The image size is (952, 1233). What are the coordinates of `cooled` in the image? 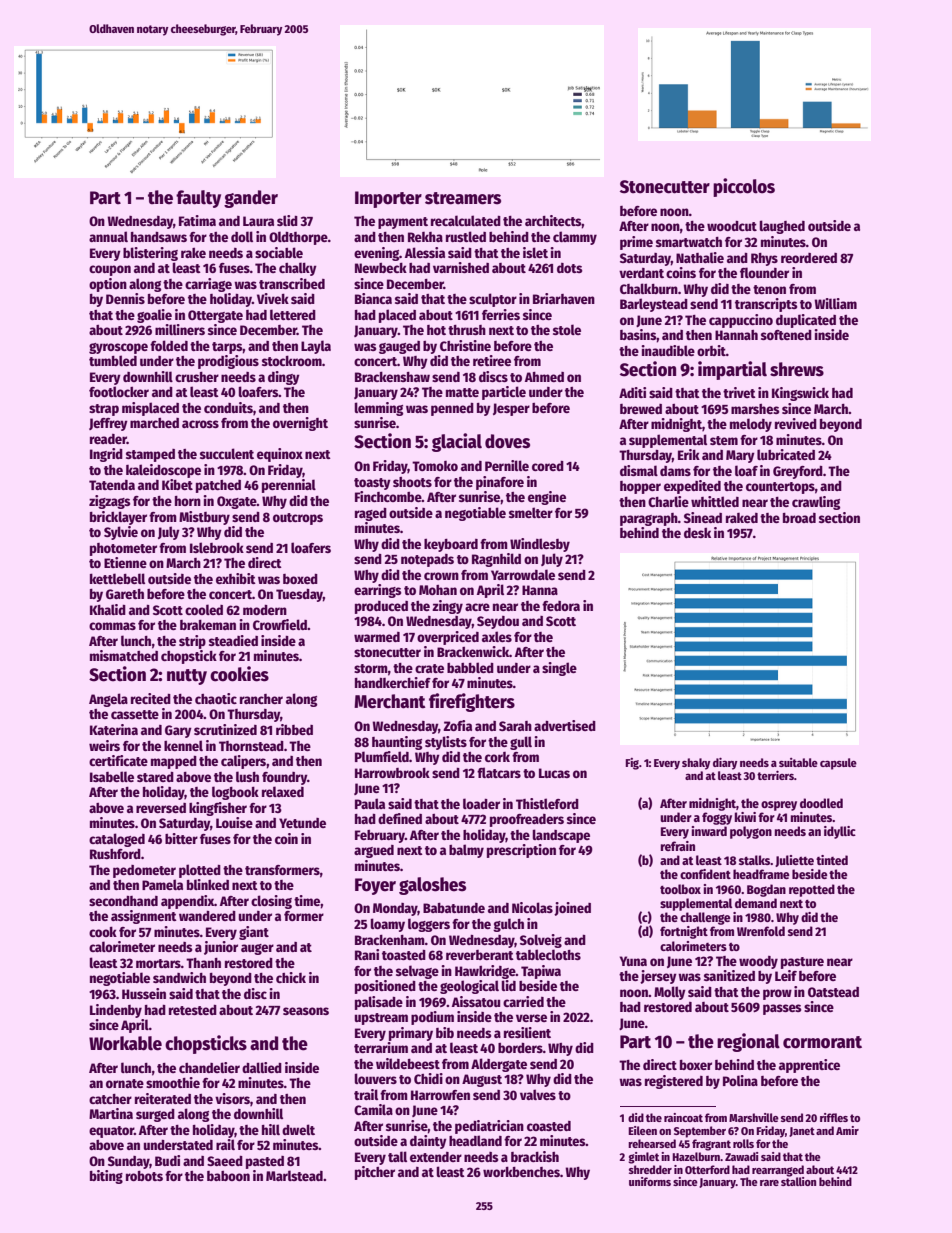 It's located at (204, 609).
